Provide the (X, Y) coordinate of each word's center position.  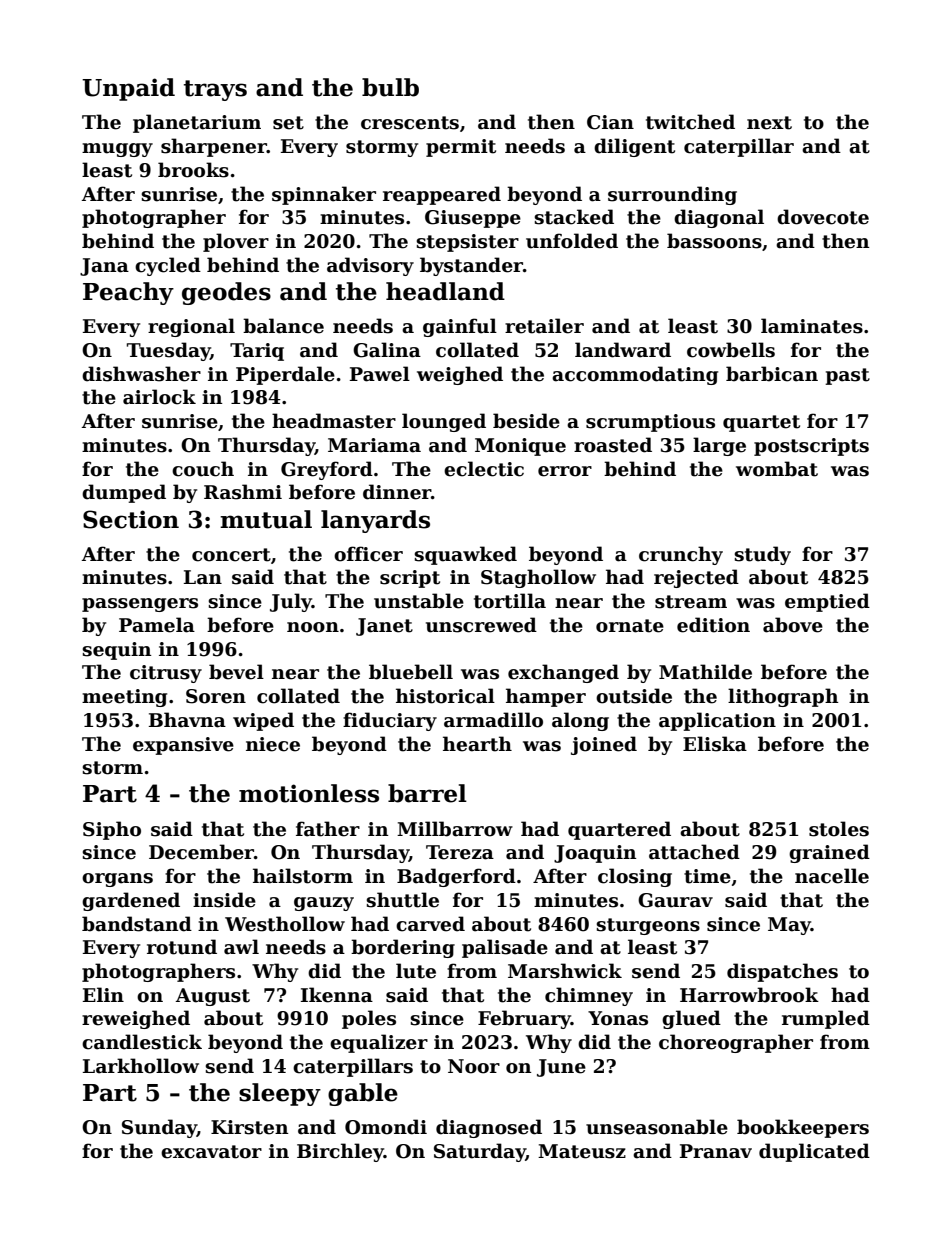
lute (416, 971)
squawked (465, 555)
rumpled (826, 1019)
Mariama (374, 445)
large (719, 446)
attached (694, 852)
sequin (116, 651)
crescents (410, 123)
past (847, 376)
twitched (690, 122)
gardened (131, 901)
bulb (390, 87)
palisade (505, 948)
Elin (103, 994)
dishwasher (141, 374)
